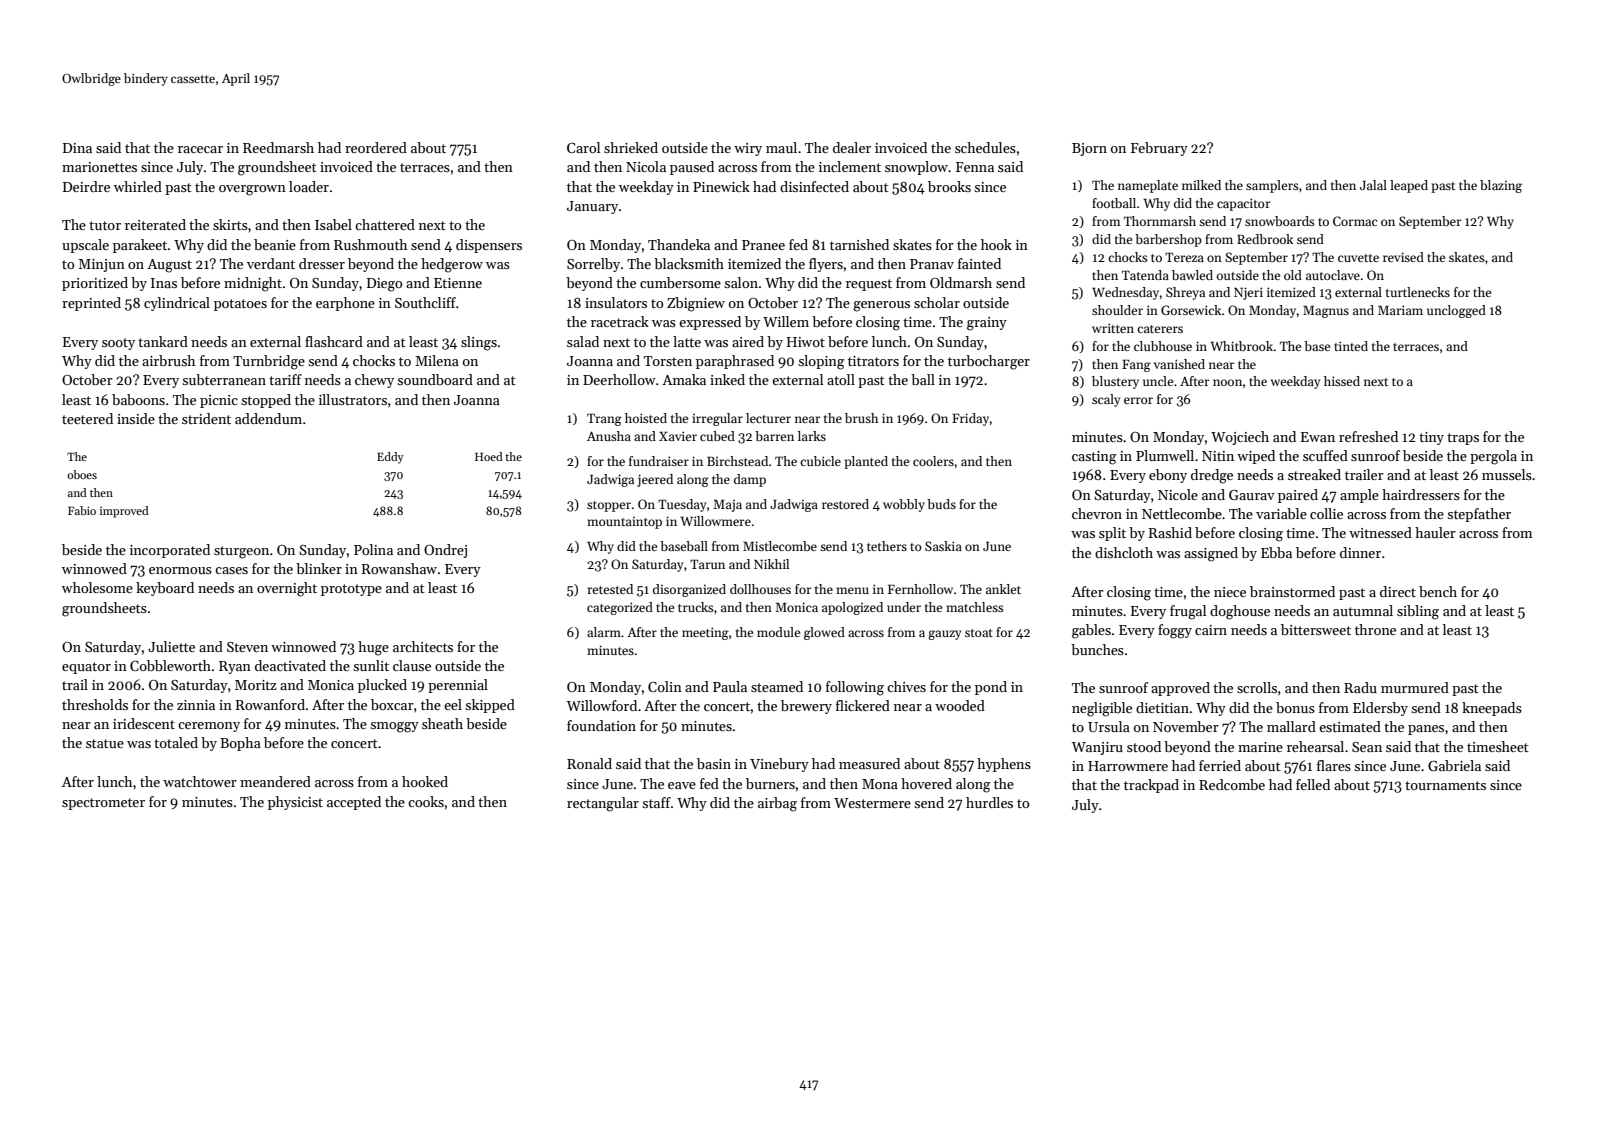 Image resolution: width=1599 pixels, height=1131 pixels. Describe the element at coordinates (1479, 515) in the image. I see `stepfather` at that location.
